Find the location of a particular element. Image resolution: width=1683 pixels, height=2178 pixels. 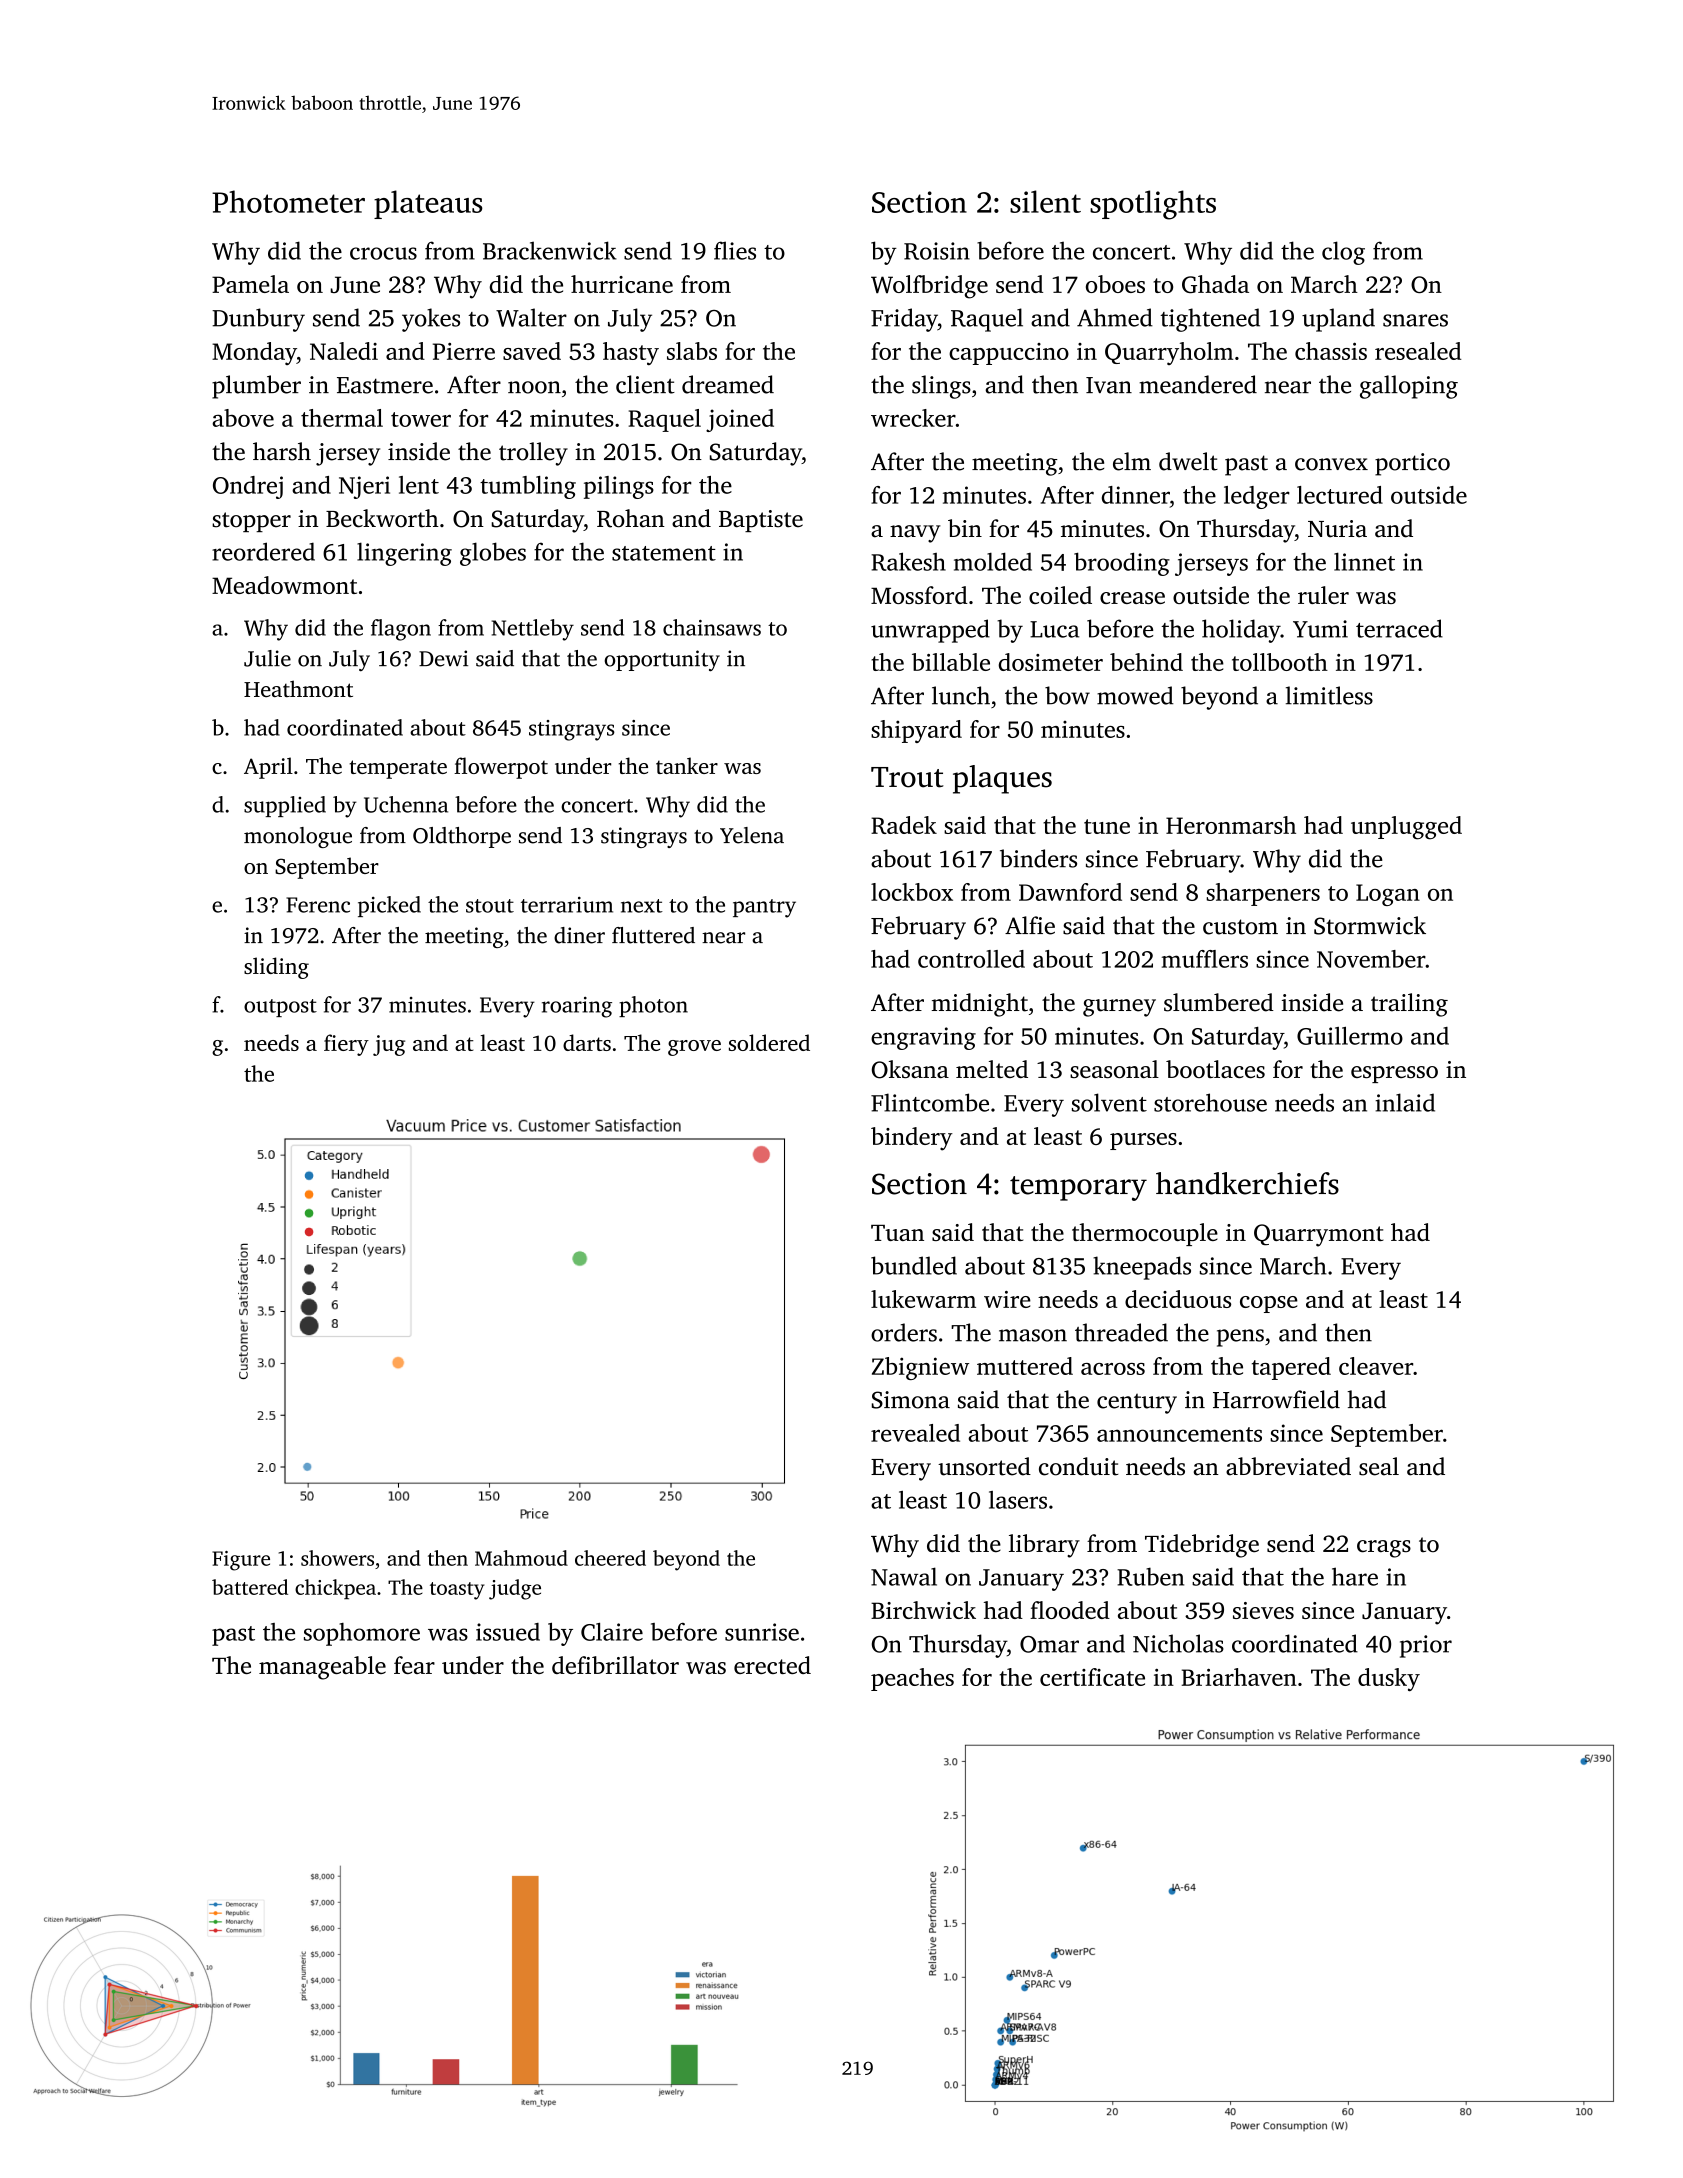

Simona is located at coordinates (911, 1400).
